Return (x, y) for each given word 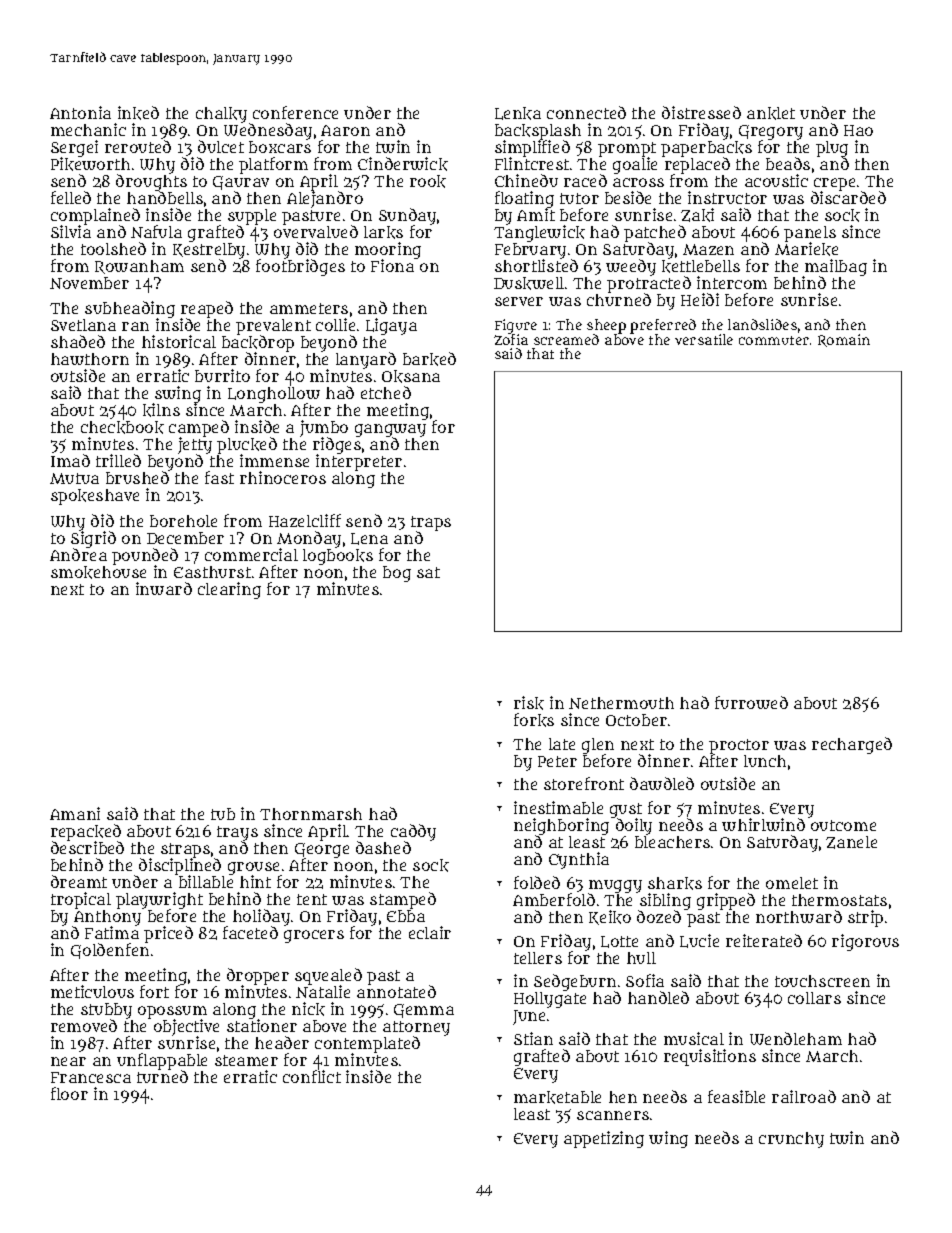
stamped (403, 900)
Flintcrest (532, 164)
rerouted (138, 146)
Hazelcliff (305, 520)
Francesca (91, 1077)
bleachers (672, 842)
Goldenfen (110, 951)
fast (219, 477)
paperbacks (706, 149)
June (529, 1017)
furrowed (751, 702)
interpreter (359, 463)
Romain (844, 340)
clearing (229, 590)
